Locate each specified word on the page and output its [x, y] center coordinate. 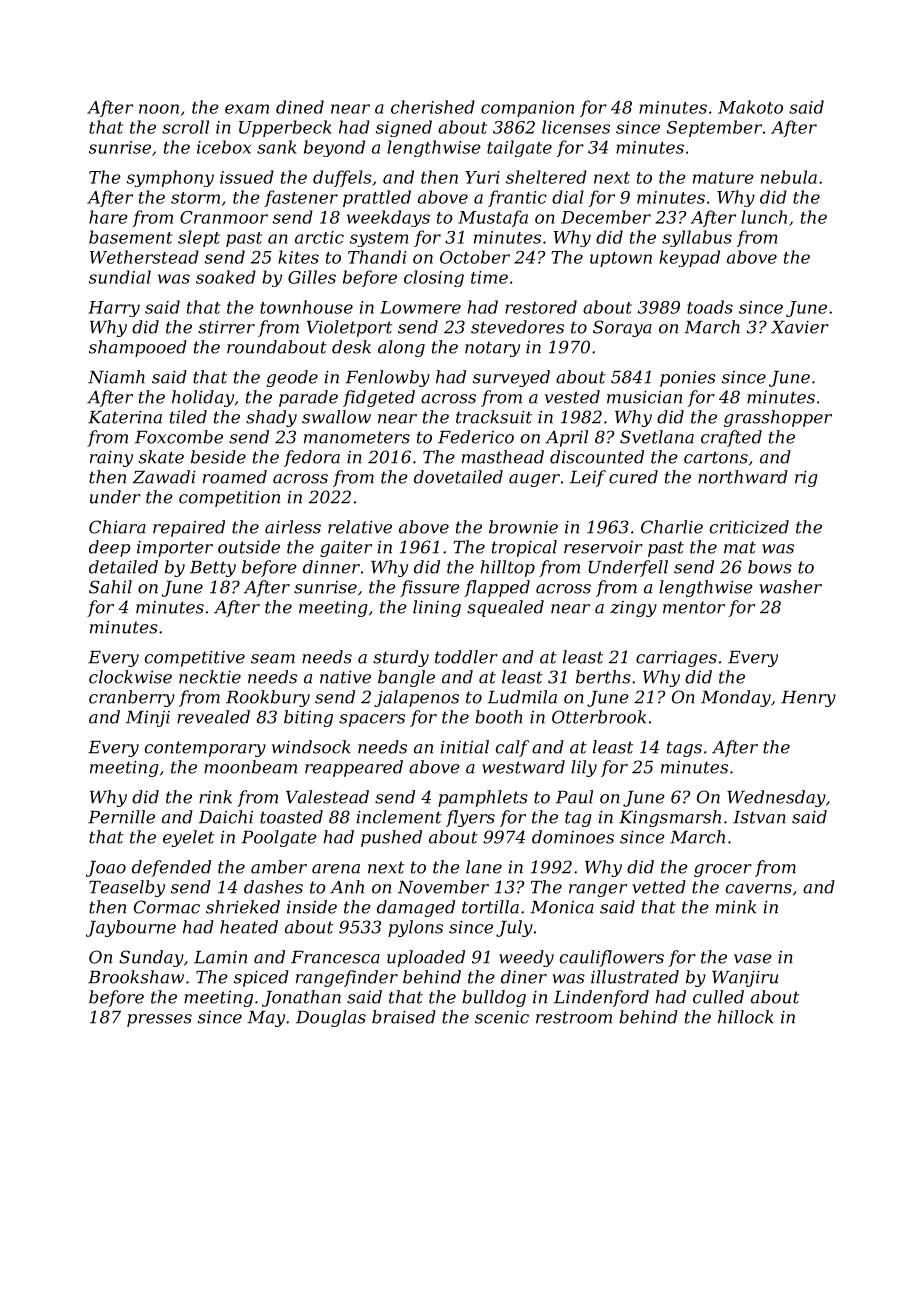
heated [249, 927]
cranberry [132, 698]
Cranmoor [224, 217]
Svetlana [657, 437]
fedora [312, 458]
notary [492, 349]
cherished [433, 107]
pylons [415, 928]
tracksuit [494, 417]
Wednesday [776, 798]
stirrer [226, 327]
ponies [688, 378]
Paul [574, 797]
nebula [789, 177]
